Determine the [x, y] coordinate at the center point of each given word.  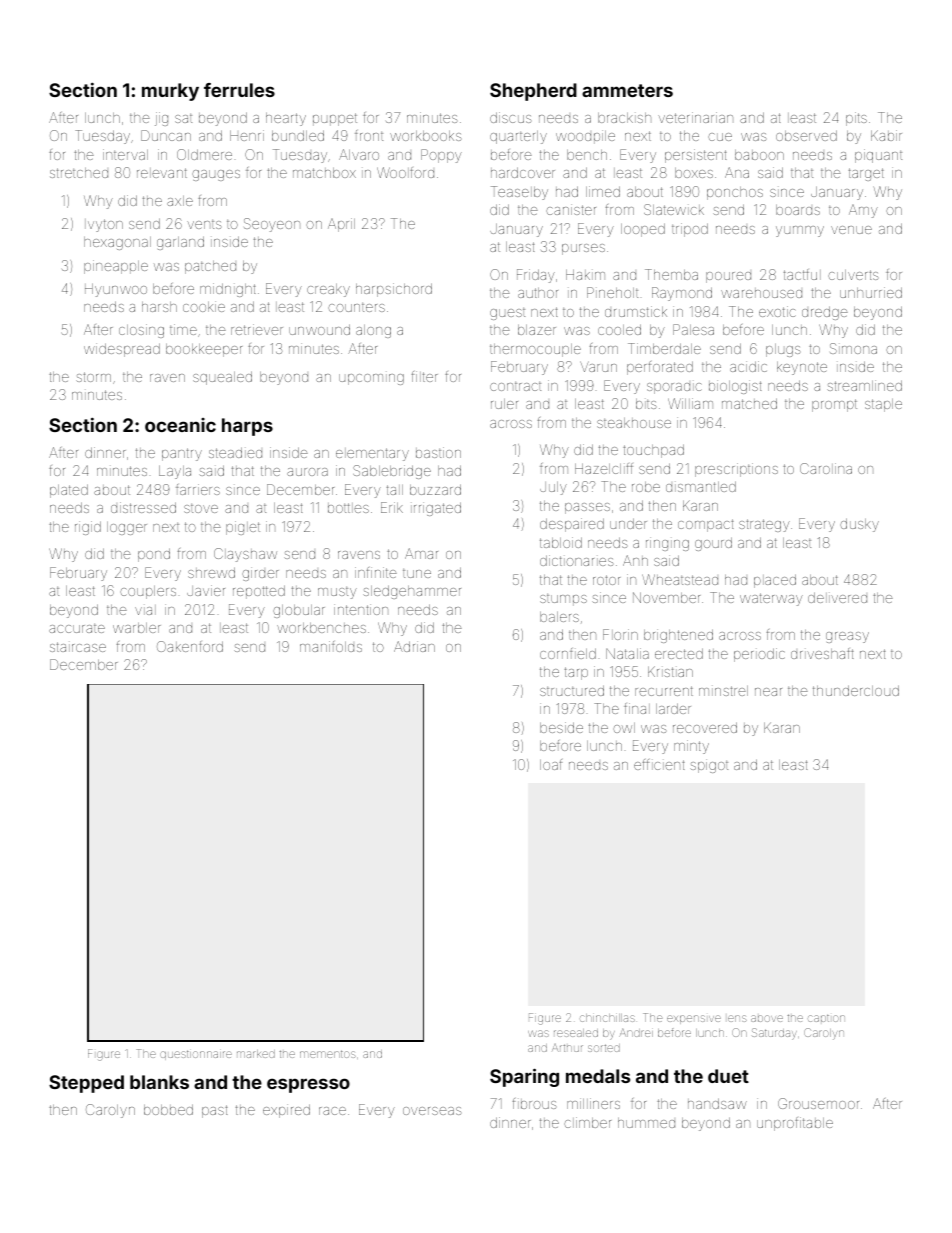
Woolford [405, 172]
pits [856, 119]
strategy [764, 525]
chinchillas [607, 1018]
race [332, 1111]
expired [286, 1111]
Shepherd [533, 92]
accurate [77, 628]
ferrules [239, 90]
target [866, 174]
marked [256, 1054]
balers [559, 617]
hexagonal [117, 243]
